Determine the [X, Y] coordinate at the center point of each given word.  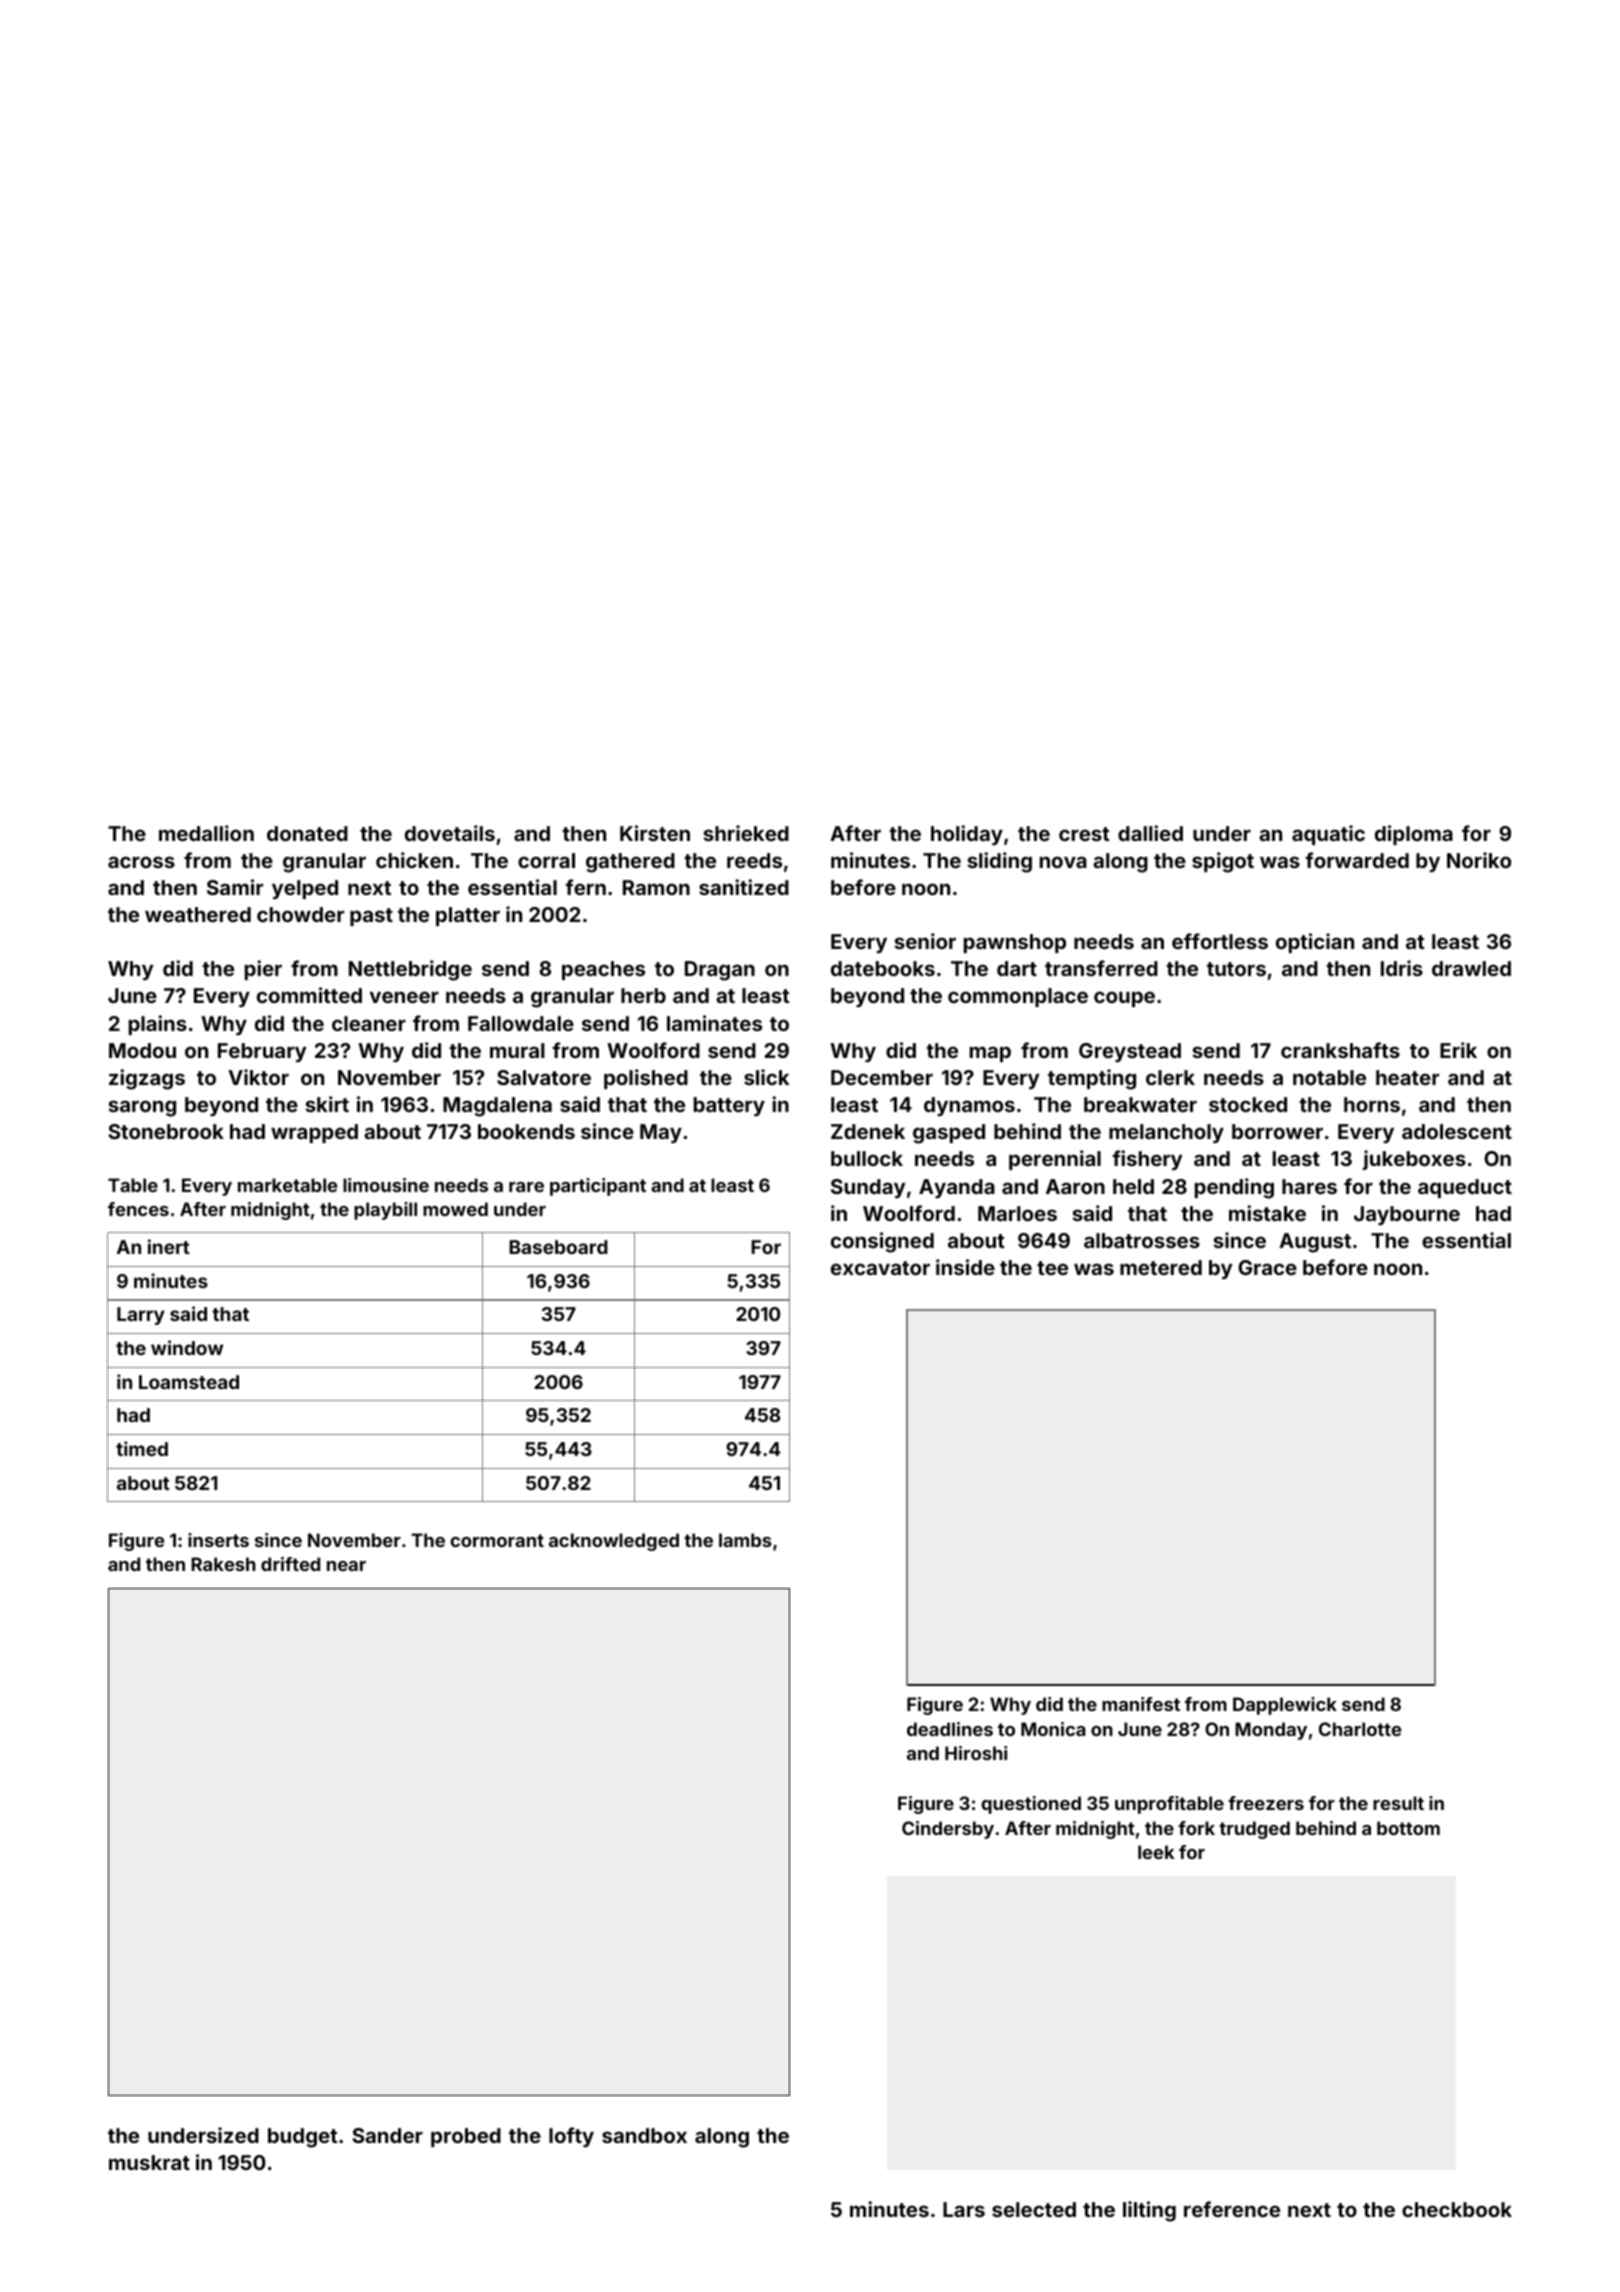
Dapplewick [1285, 1706]
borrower [1277, 1131]
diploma [1414, 835]
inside [965, 1267]
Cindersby [948, 1830]
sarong [142, 1108]
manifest [1141, 1704]
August [1315, 1243]
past [371, 917]
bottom [1408, 1828]
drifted [290, 1564]
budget [303, 2138]
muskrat [149, 2162]
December [882, 1077]
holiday [967, 835]
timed [142, 1448]
